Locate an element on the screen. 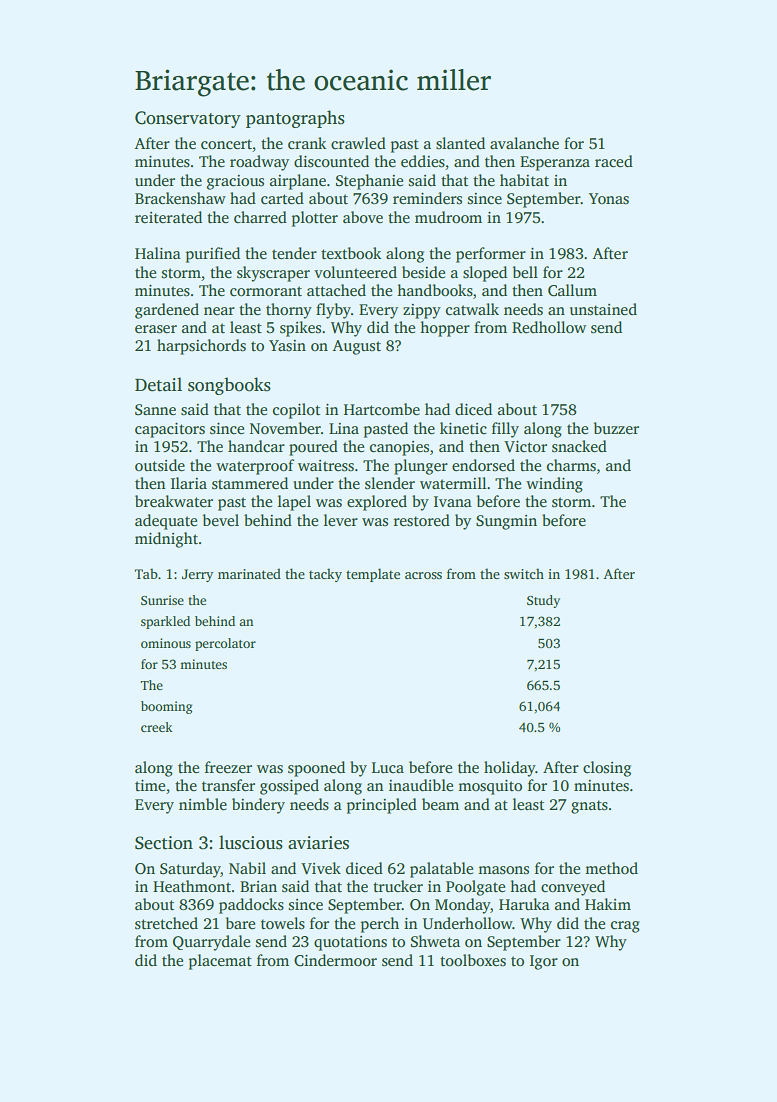 This screenshot has width=777, height=1102. spooned is located at coordinates (316, 769).
